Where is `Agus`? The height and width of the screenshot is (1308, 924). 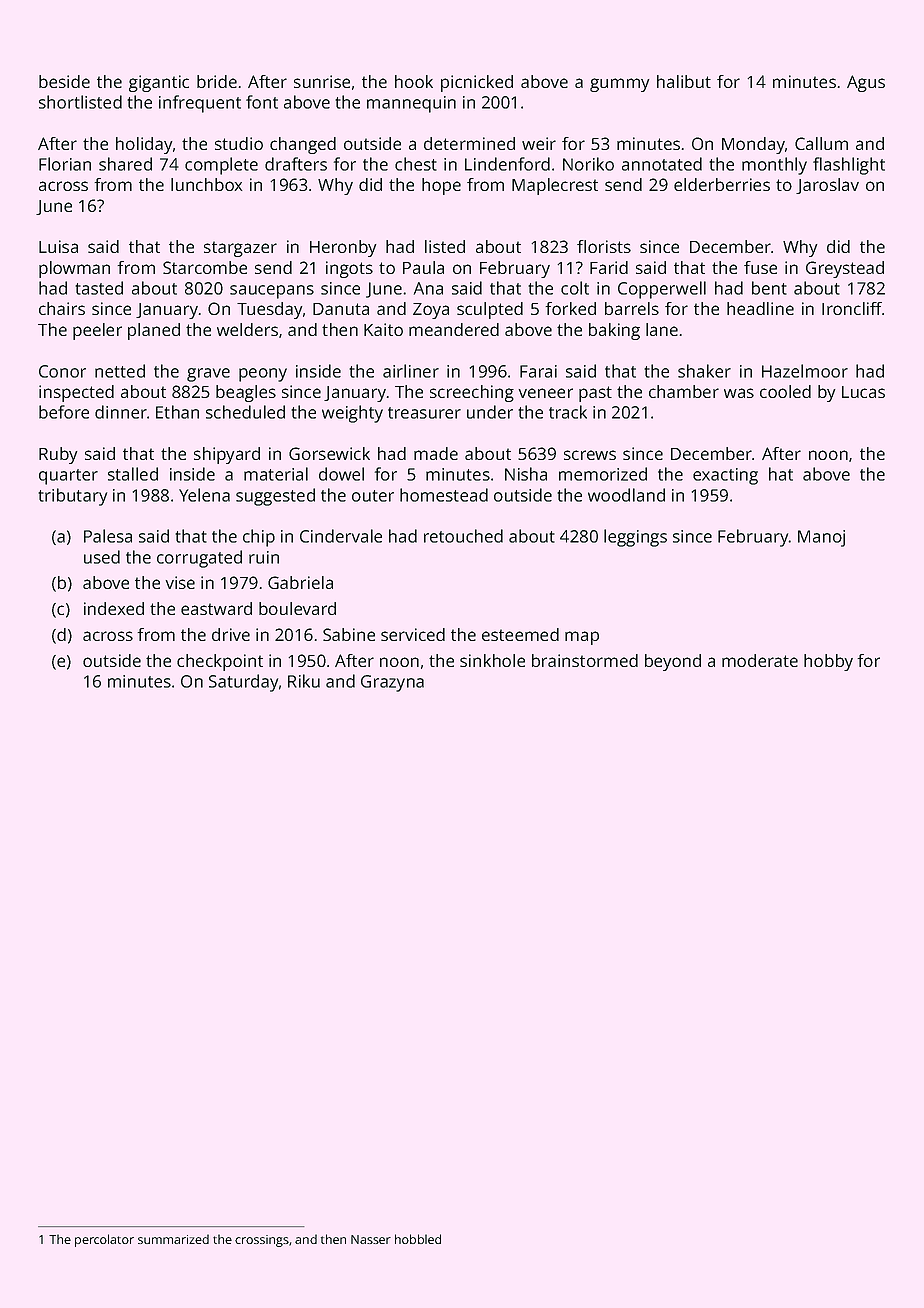
Agus is located at coordinates (866, 83).
